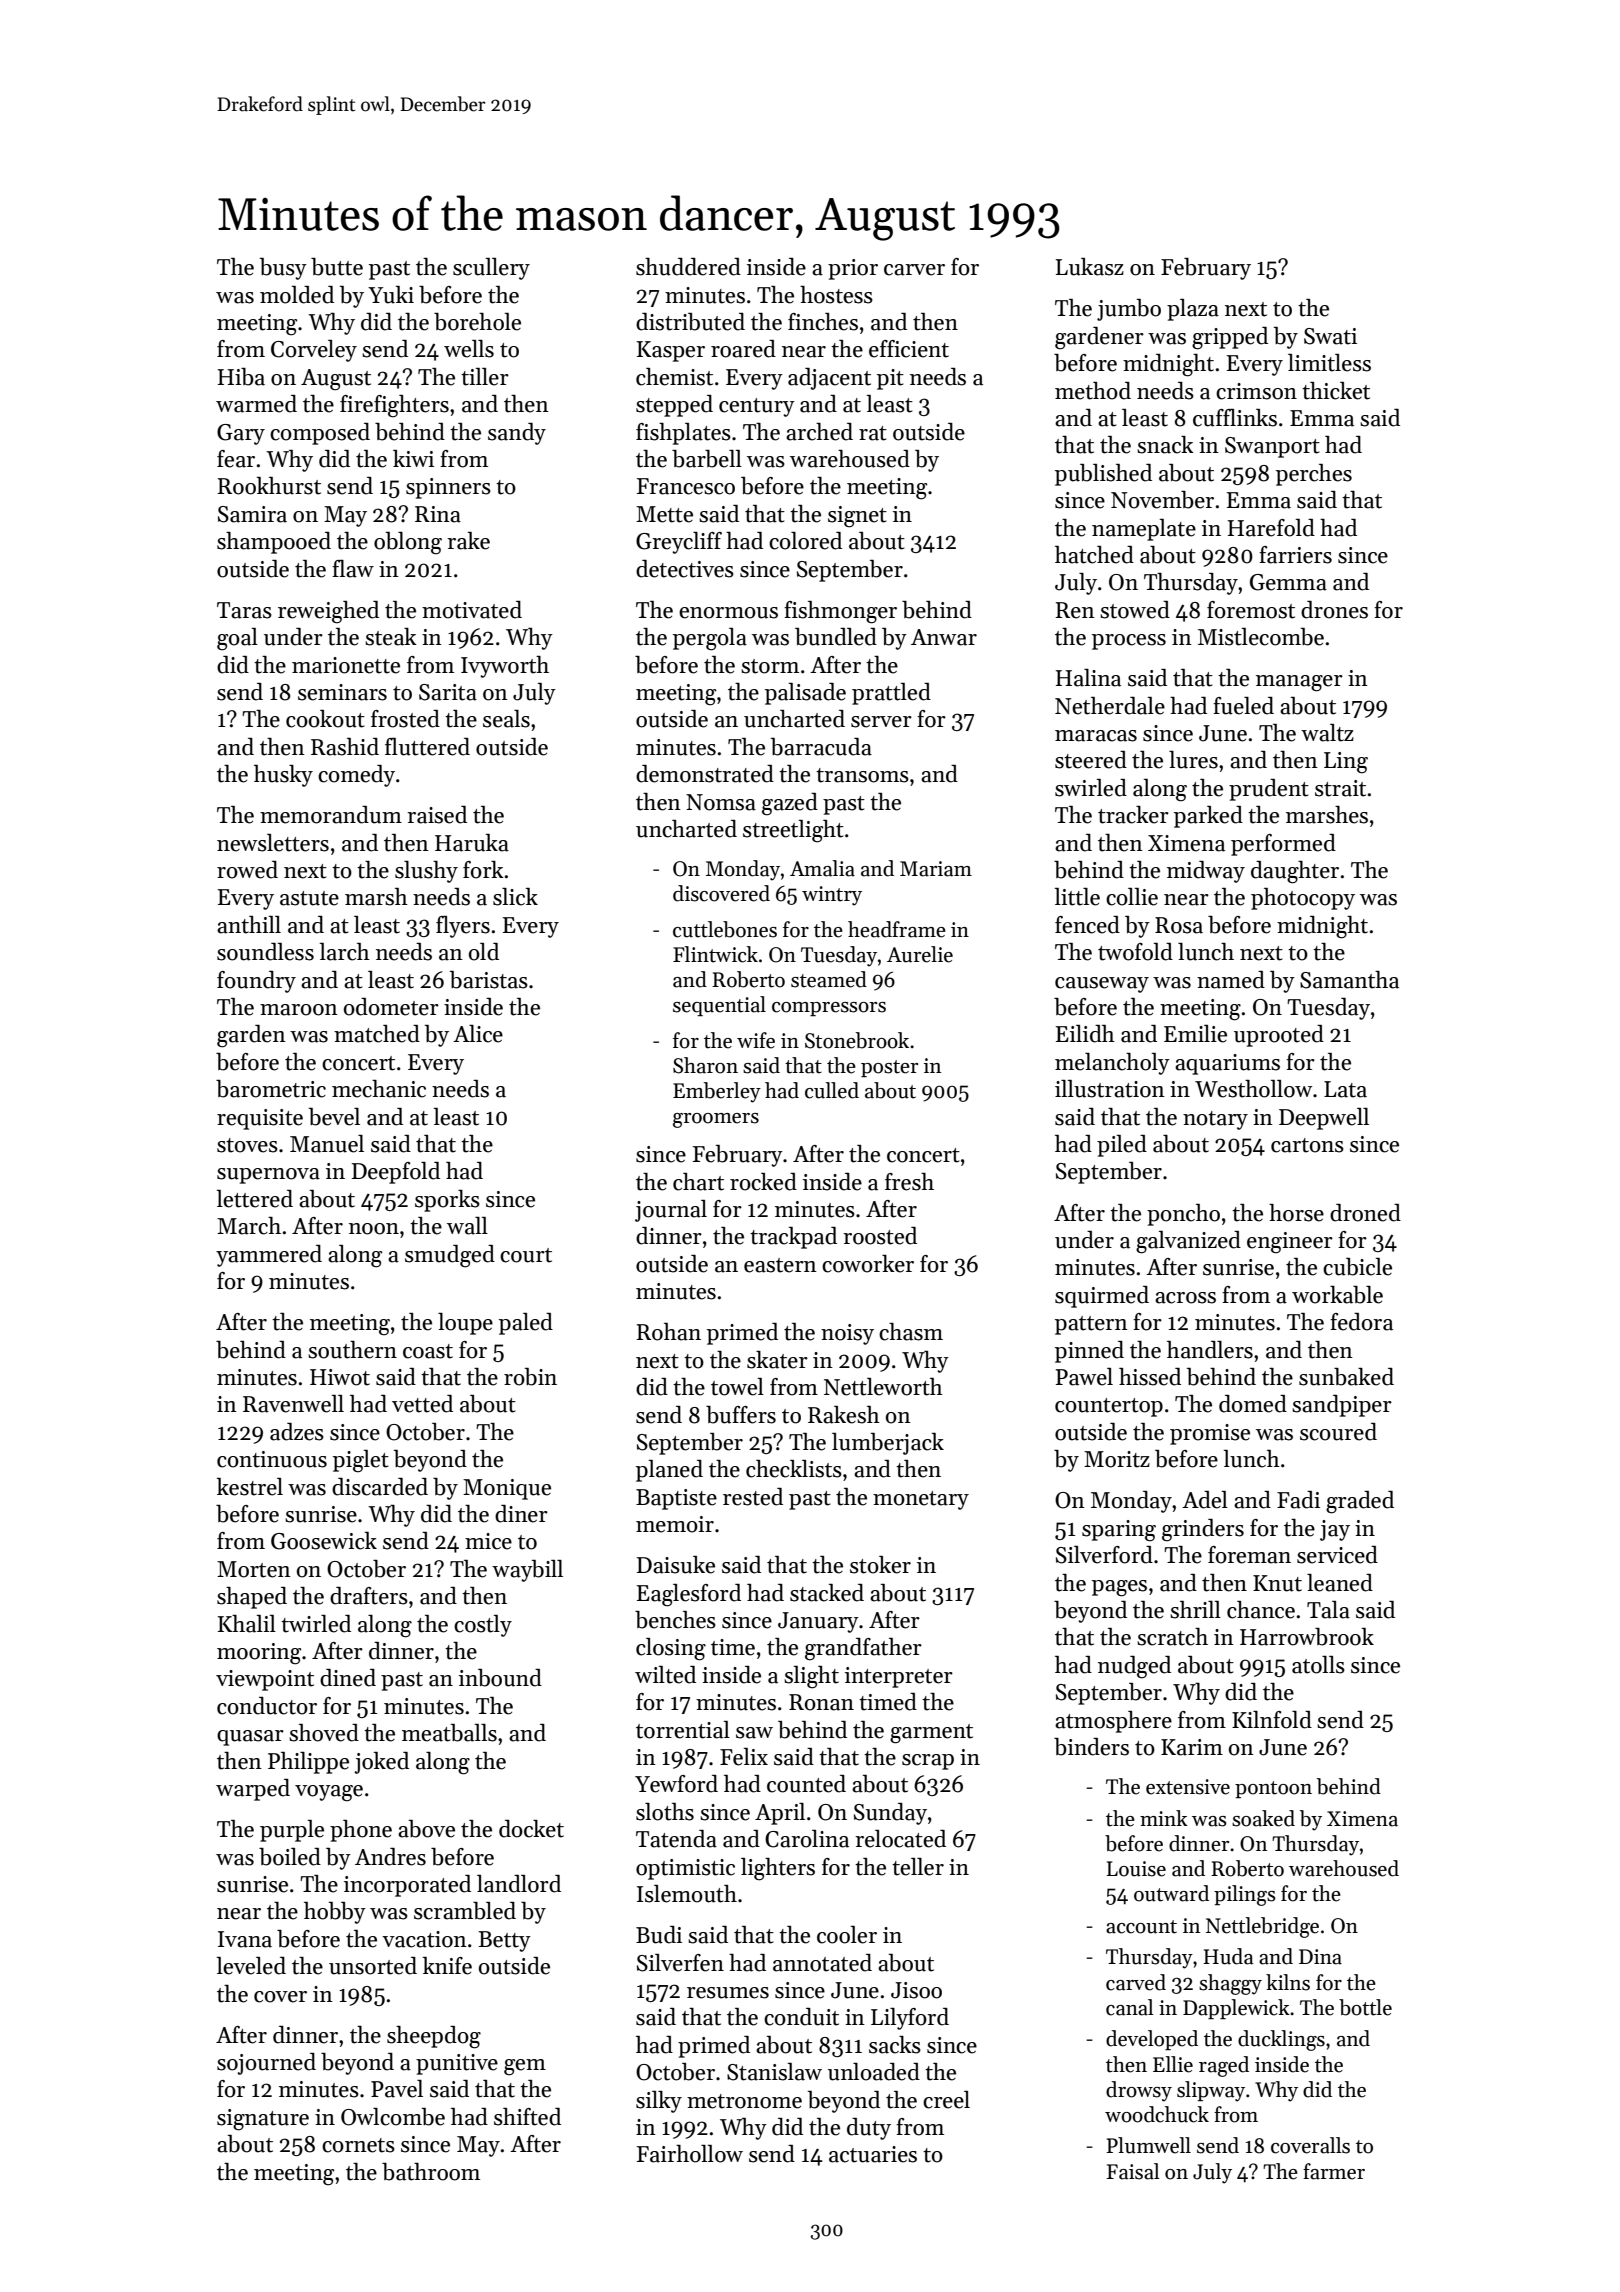  Describe the element at coordinates (1093, 391) in the document. I see `method` at that location.
